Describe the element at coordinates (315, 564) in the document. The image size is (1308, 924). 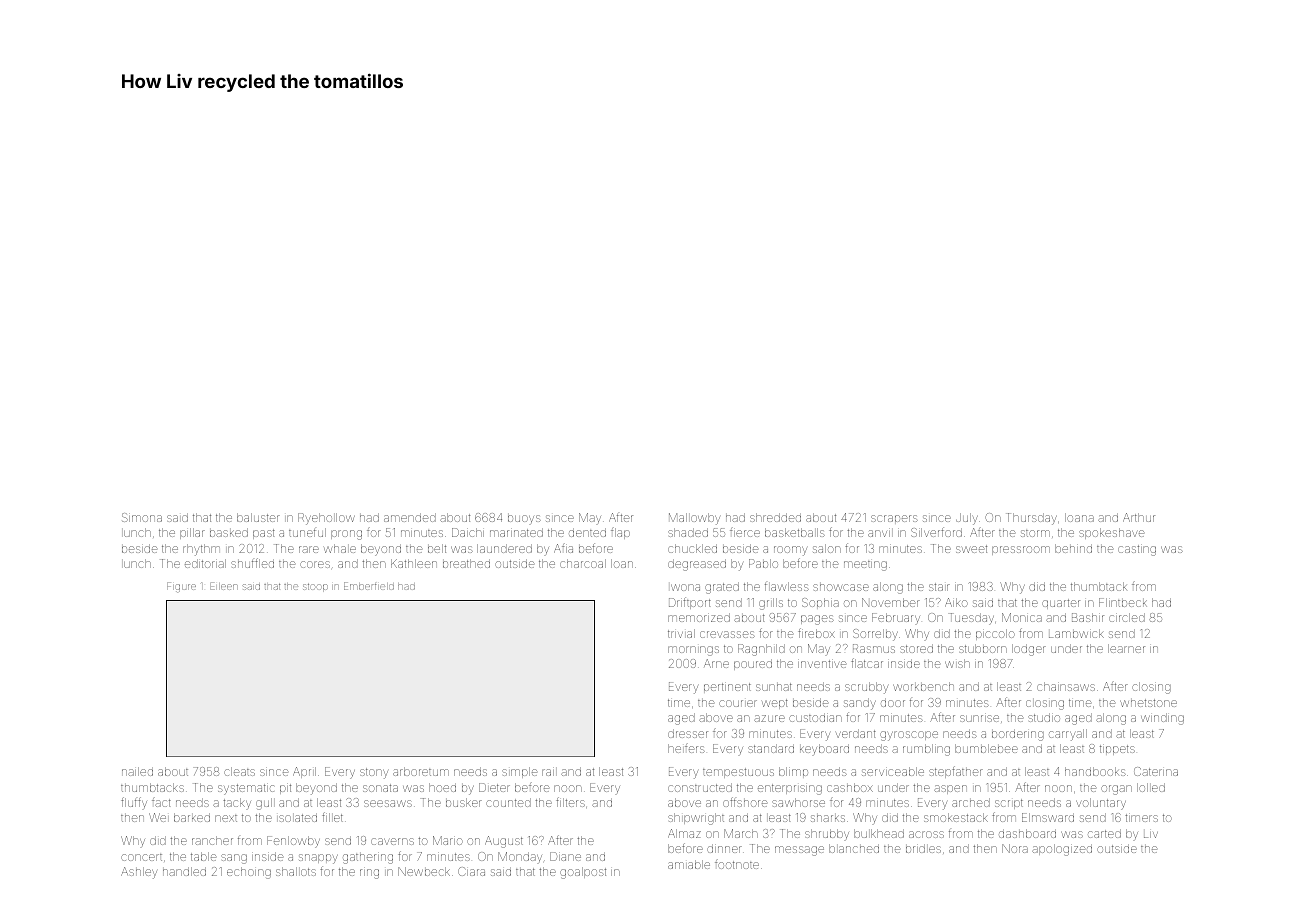
I see `cores` at that location.
